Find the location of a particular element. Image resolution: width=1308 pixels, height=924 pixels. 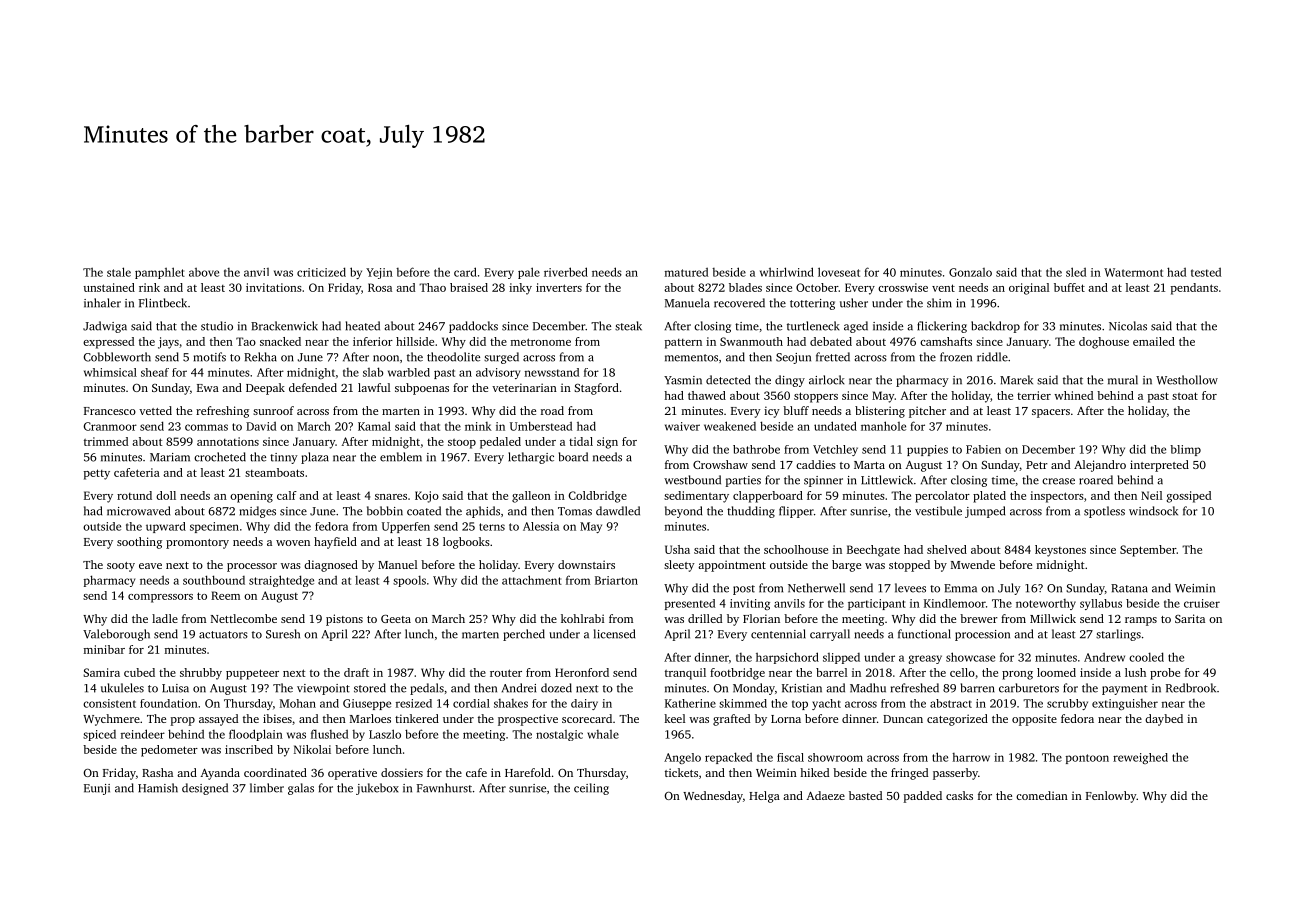

Rekha is located at coordinates (260, 357).
